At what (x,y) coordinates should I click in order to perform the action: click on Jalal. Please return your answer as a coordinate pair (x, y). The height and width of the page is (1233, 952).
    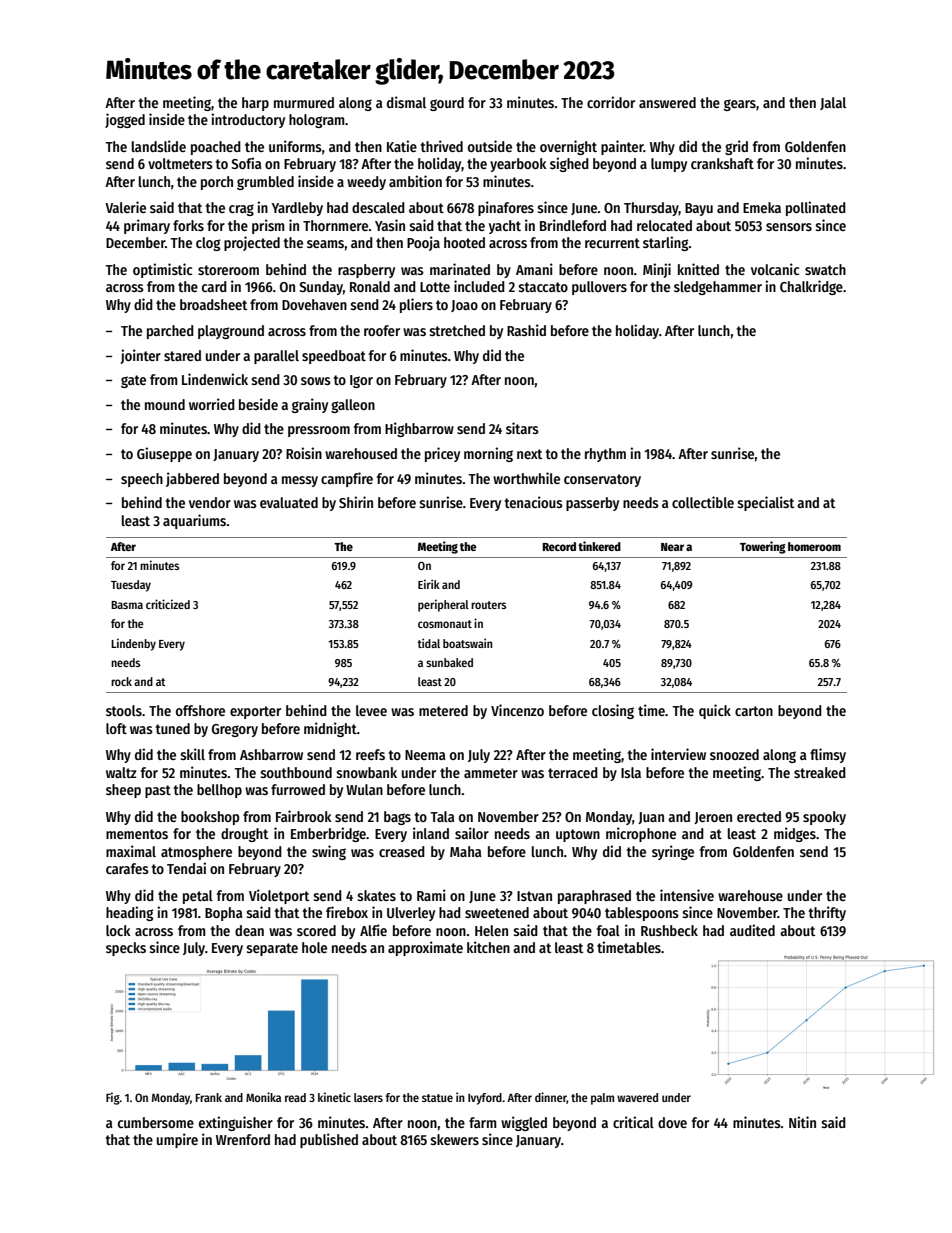
    Looking at the image, I should click on (833, 103).
